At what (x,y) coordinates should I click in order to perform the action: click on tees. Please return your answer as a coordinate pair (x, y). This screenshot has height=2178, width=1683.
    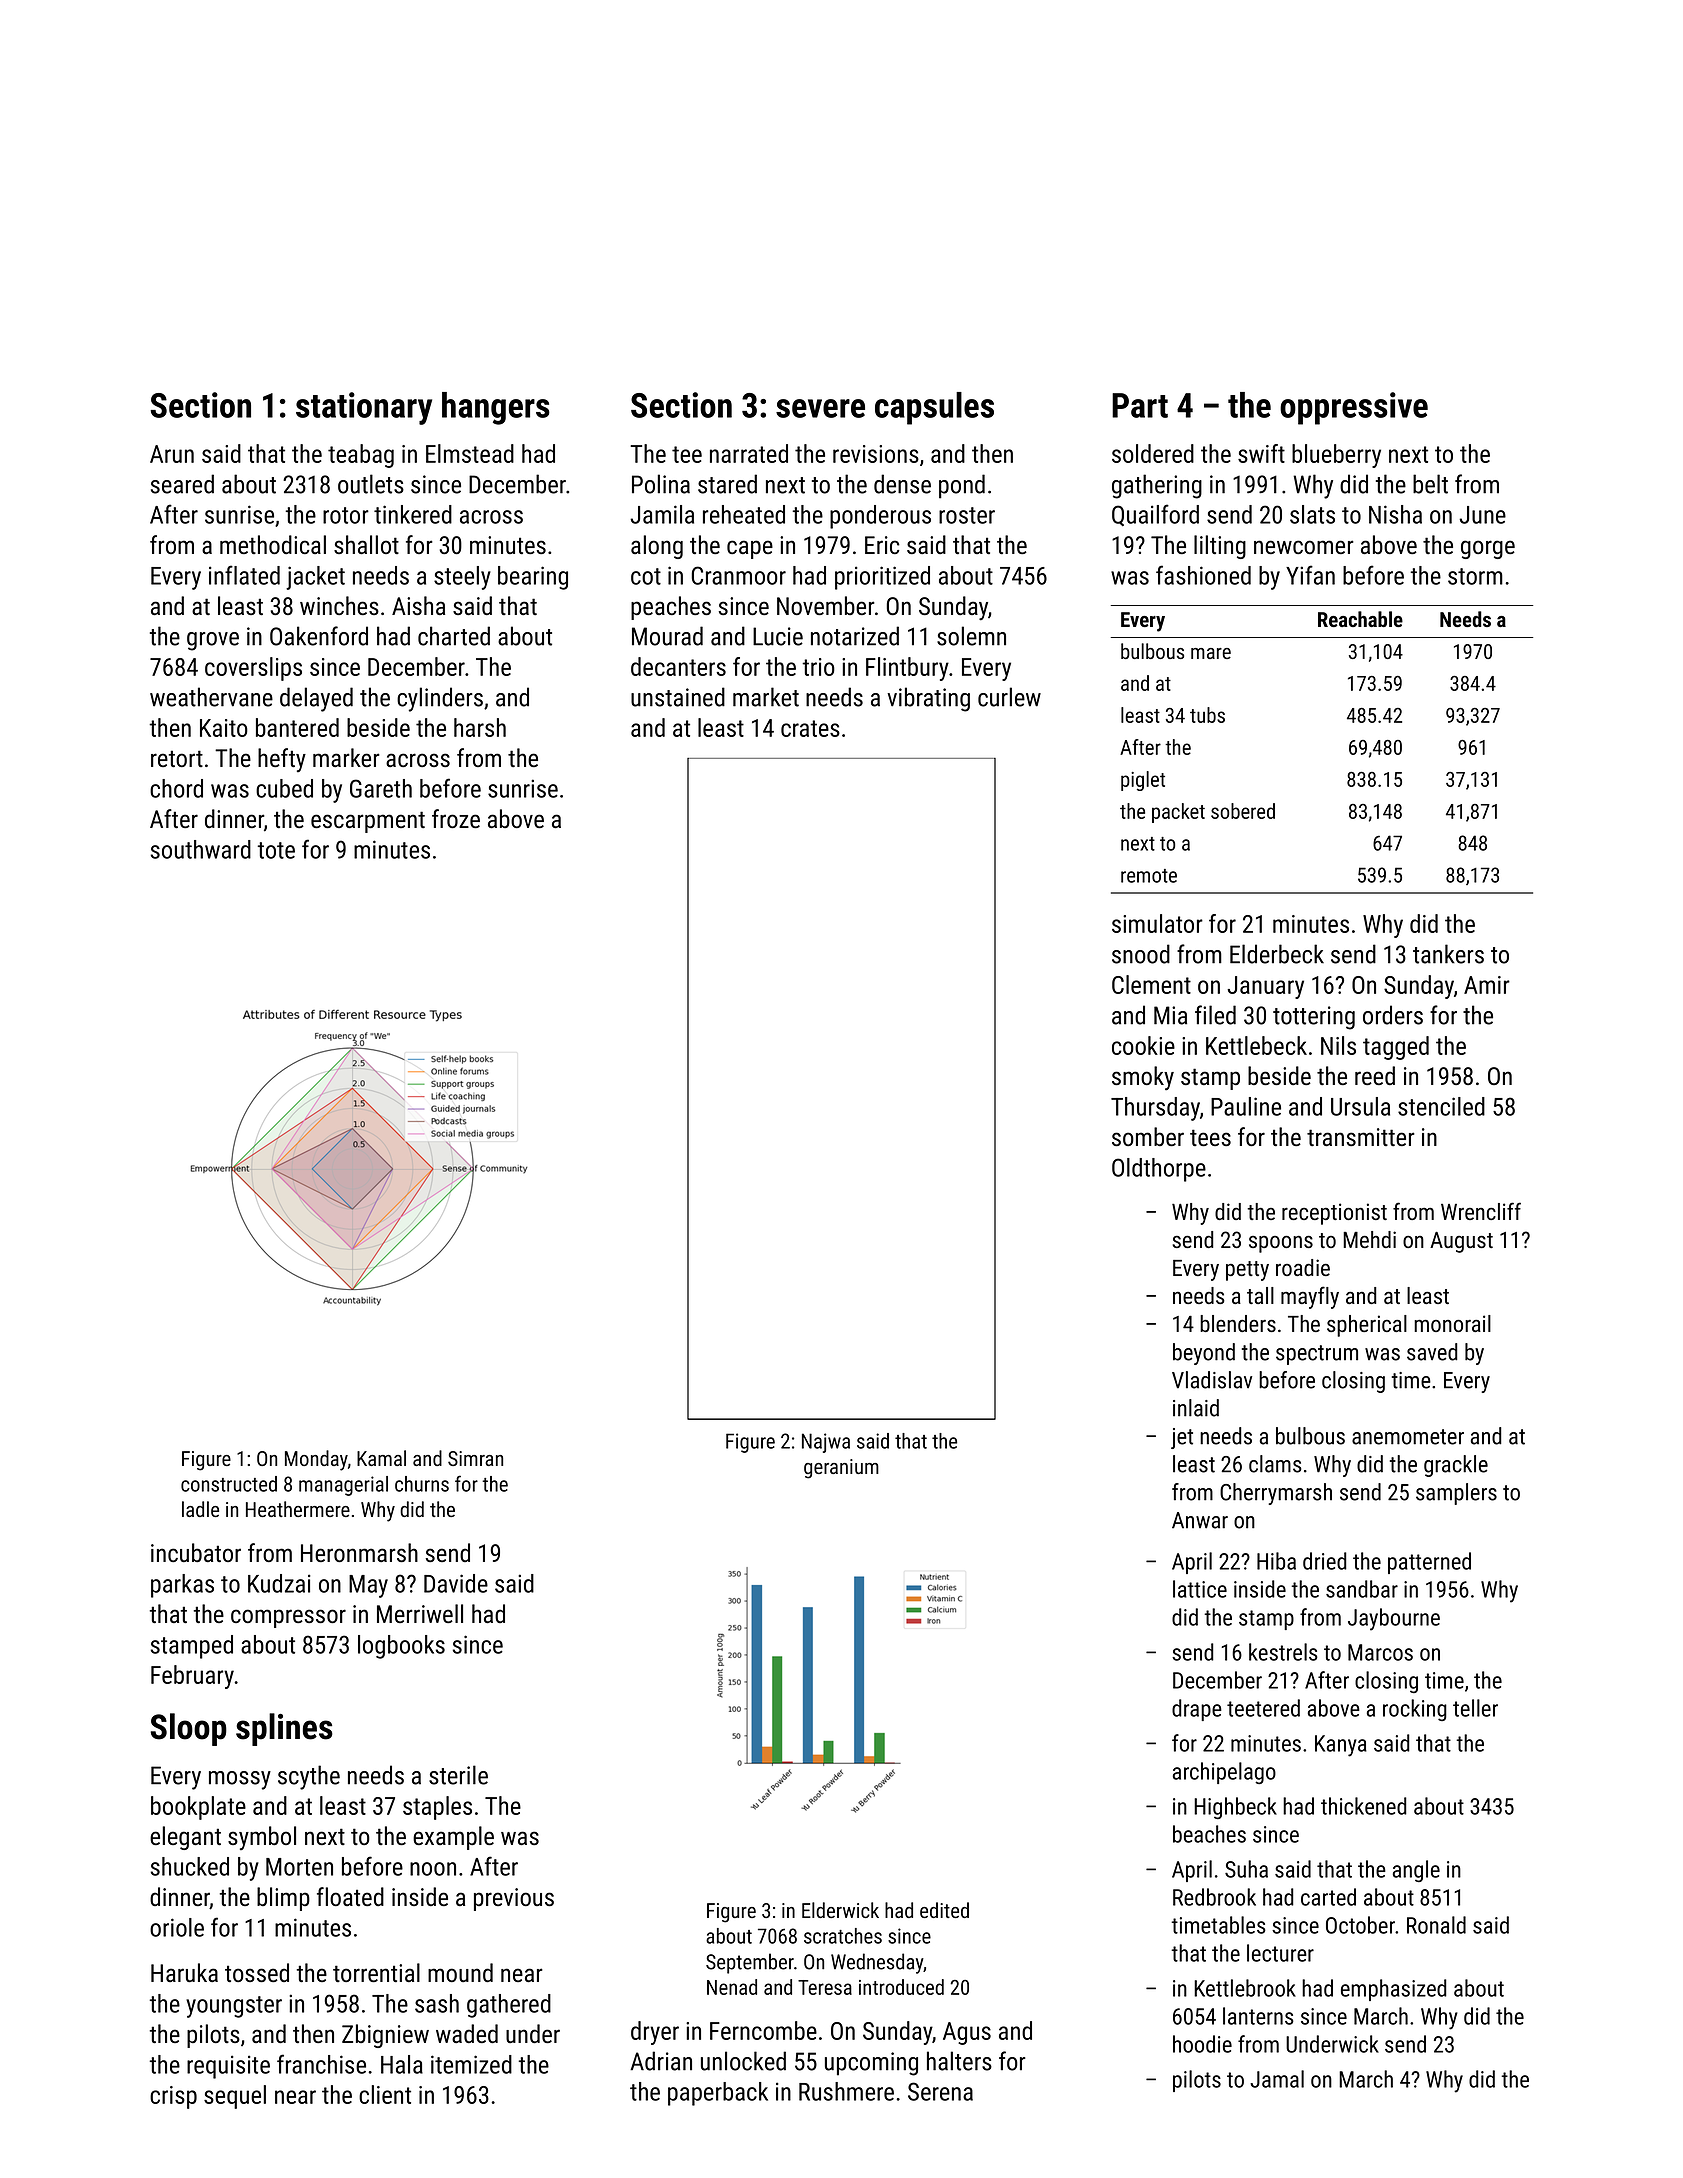
    Looking at the image, I should click on (1210, 1137).
